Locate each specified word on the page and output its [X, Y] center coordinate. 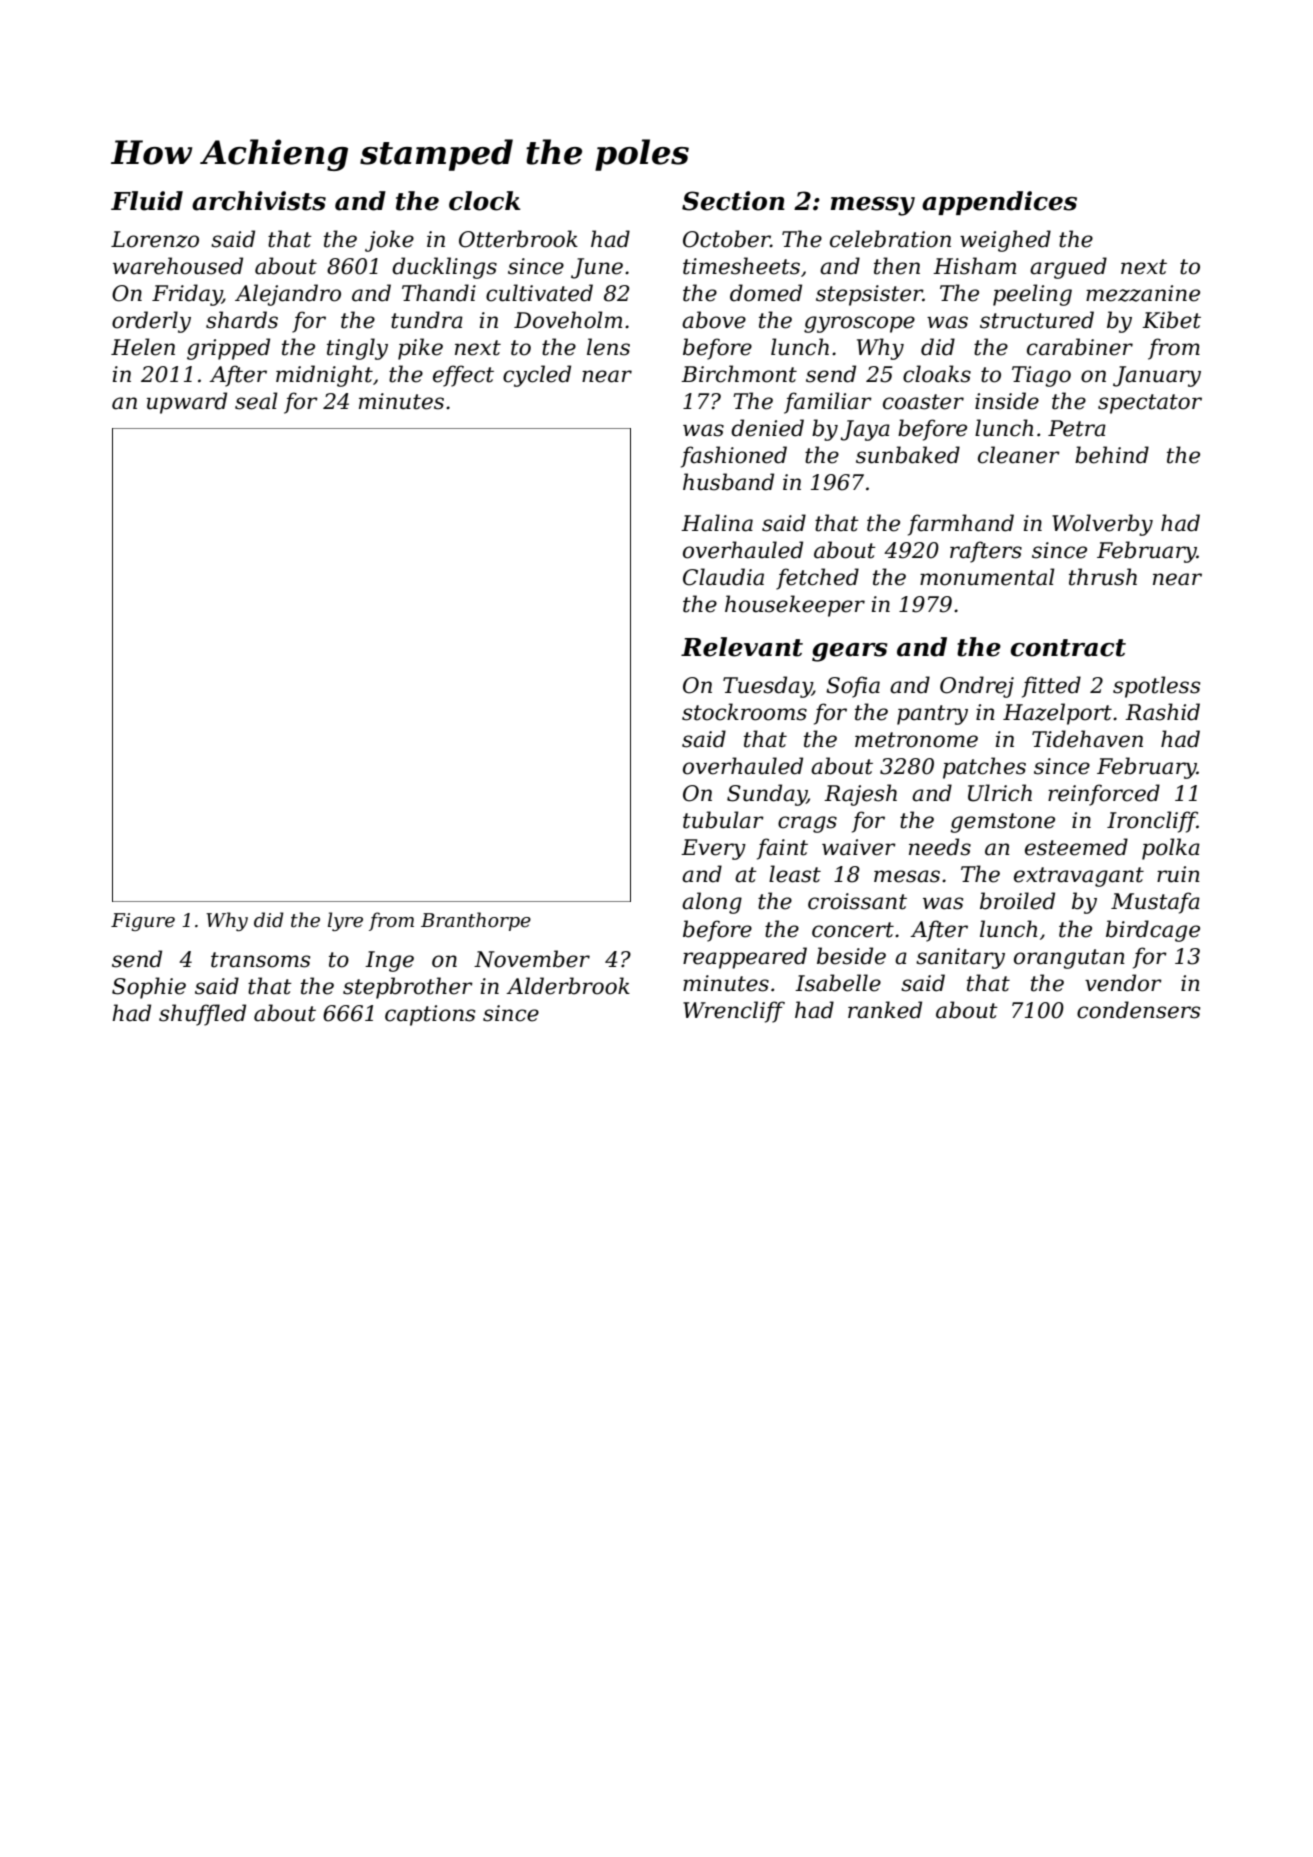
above [714, 320]
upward [187, 403]
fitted [1051, 687]
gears [850, 652]
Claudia [723, 577]
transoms [260, 960]
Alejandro [288, 295]
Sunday [767, 795]
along [712, 903]
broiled [1017, 901]
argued [1068, 268]
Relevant [742, 647]
